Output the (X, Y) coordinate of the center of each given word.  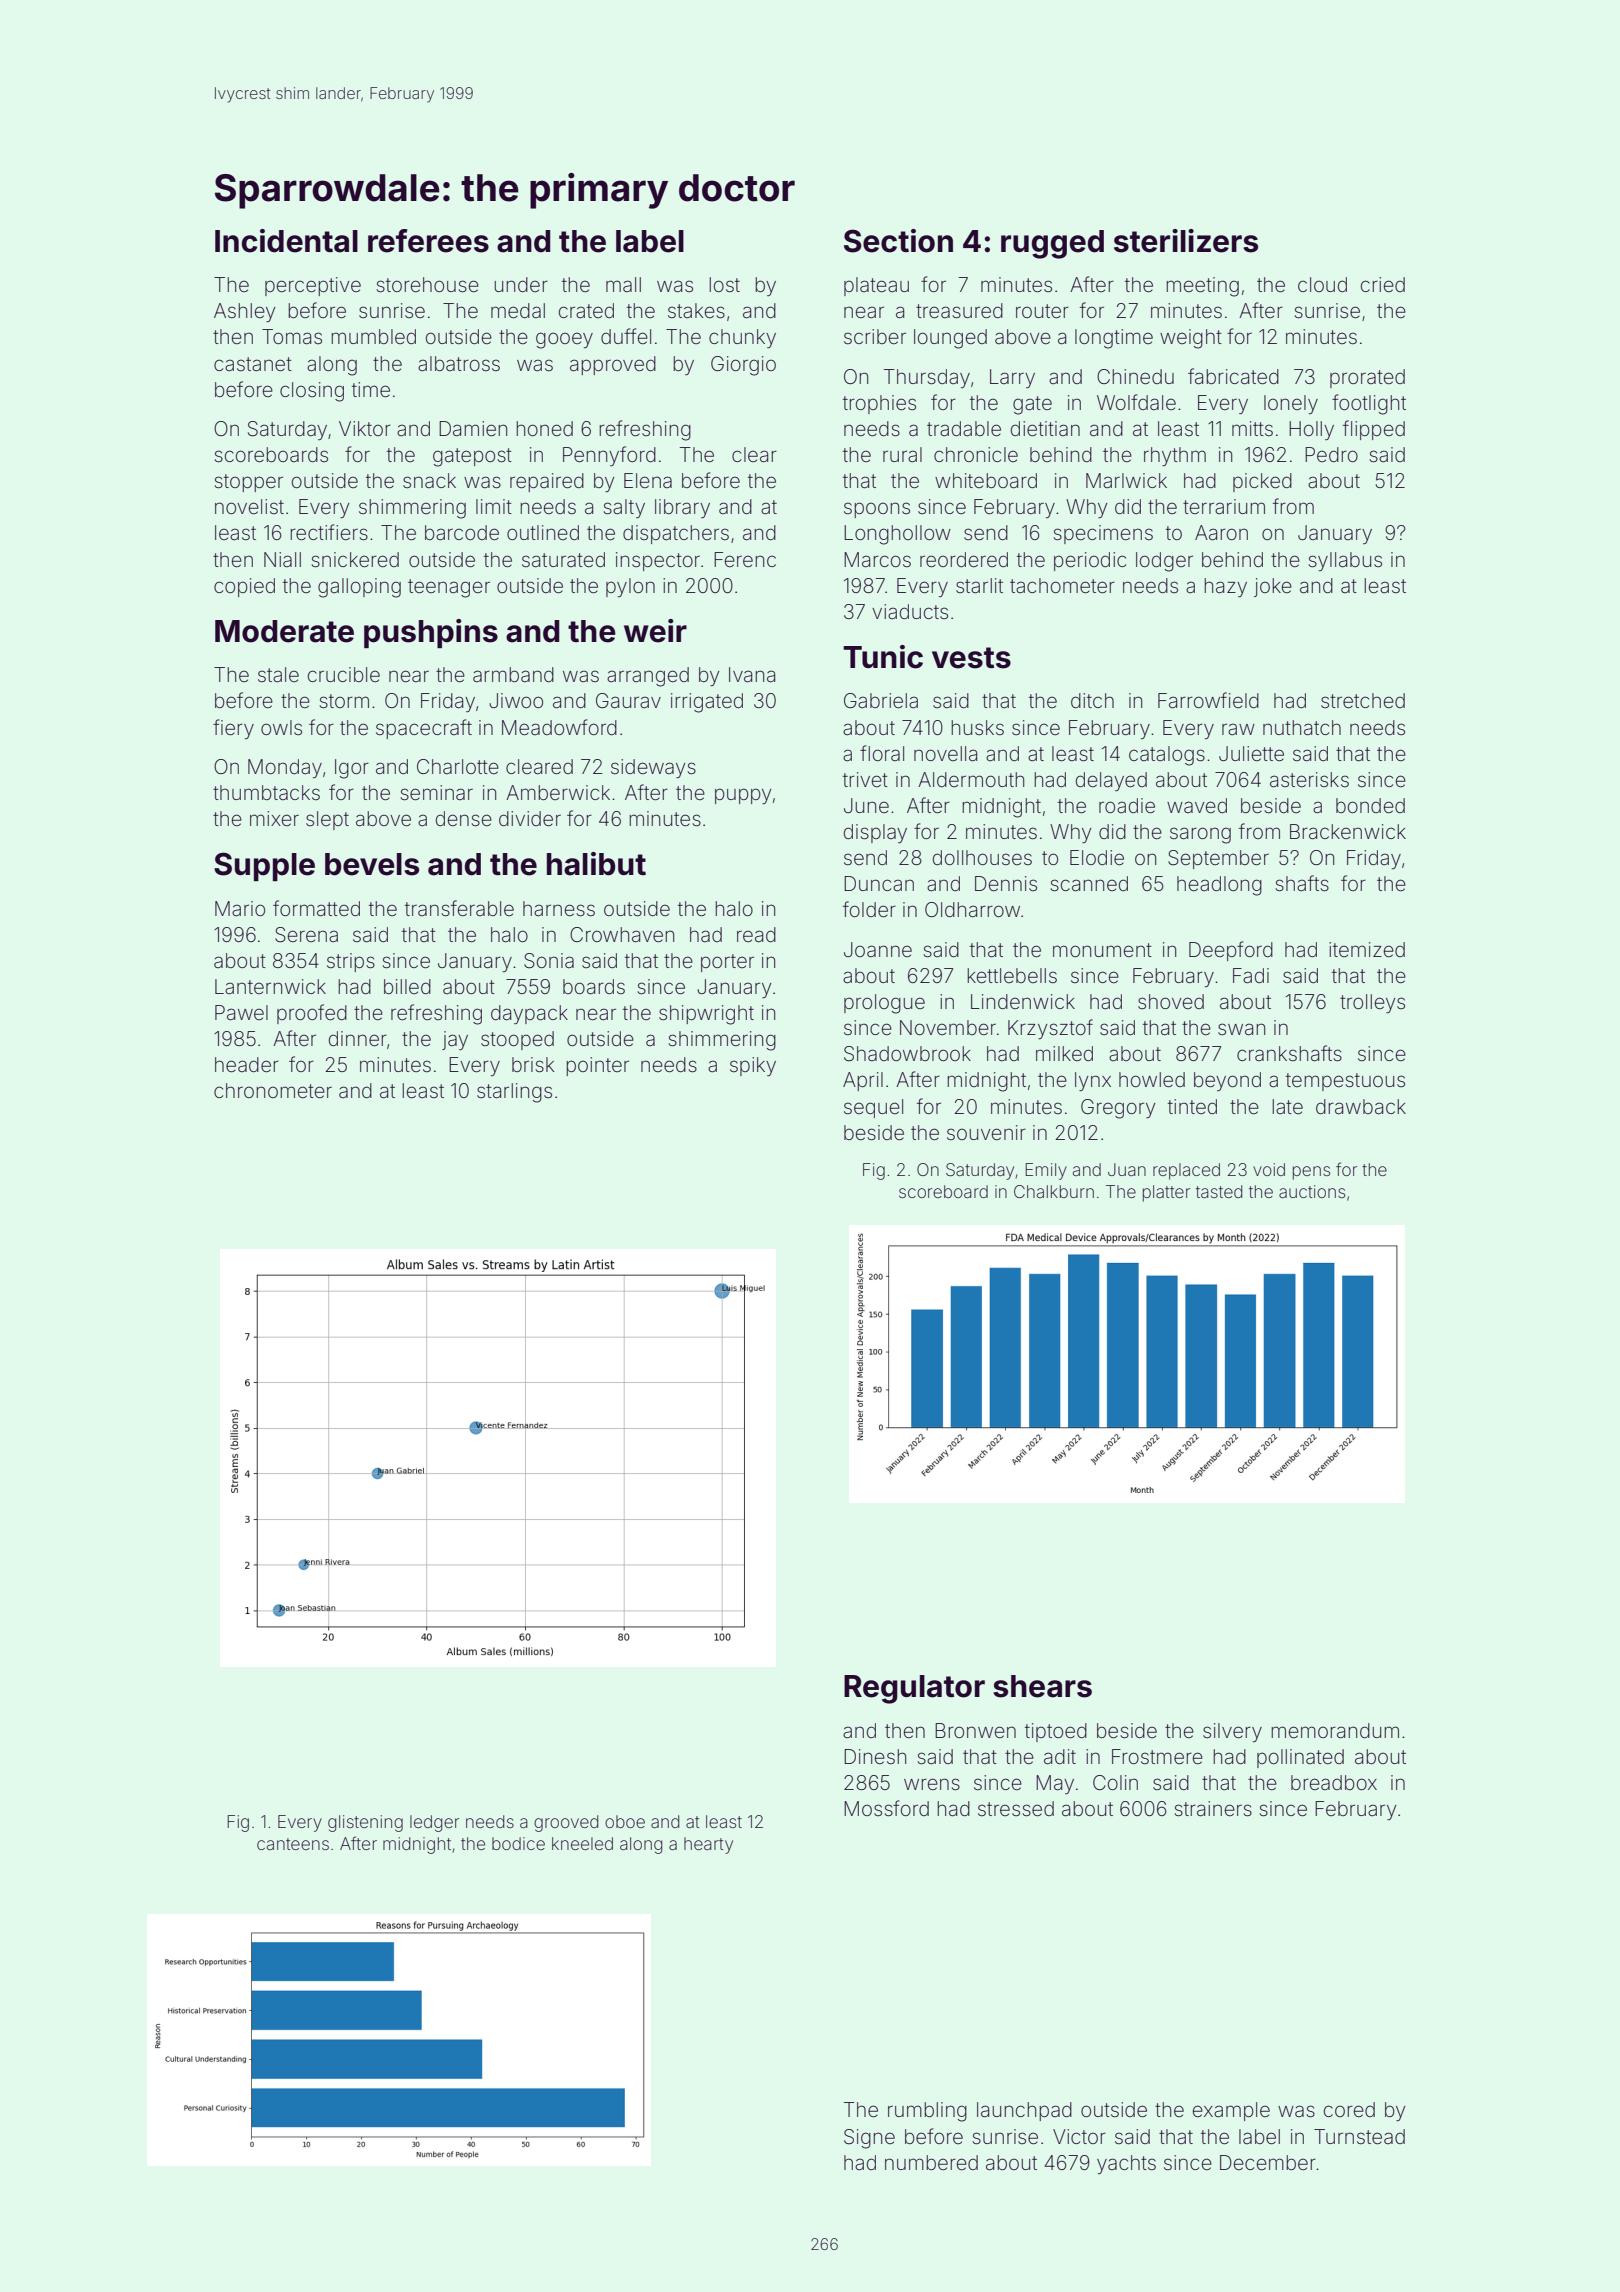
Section (898, 241)
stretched (1363, 700)
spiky (753, 1066)
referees (428, 241)
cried (1383, 284)
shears (1042, 1686)
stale (278, 674)
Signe (869, 2139)
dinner (358, 1038)
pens (1311, 1173)
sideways (653, 768)
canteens (293, 1844)
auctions (1312, 1191)
